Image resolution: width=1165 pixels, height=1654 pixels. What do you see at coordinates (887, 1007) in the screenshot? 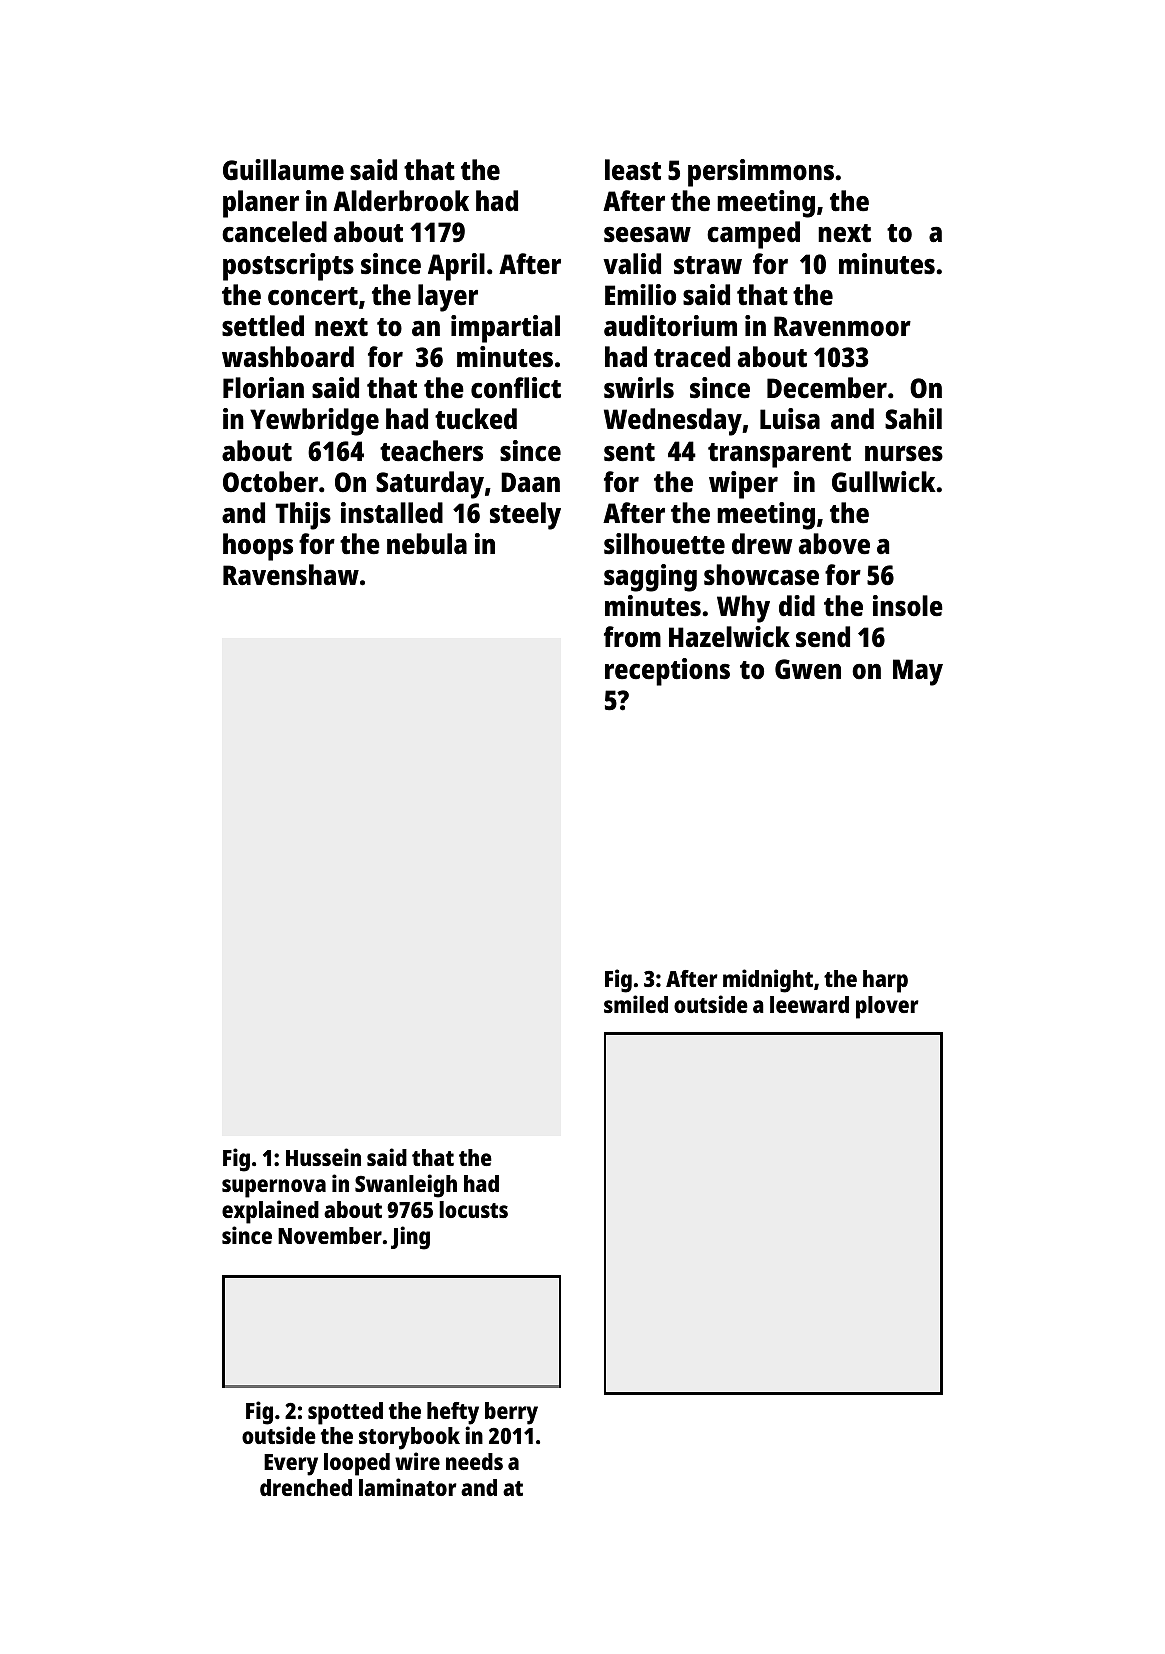
I see `plover` at bounding box center [887, 1007].
